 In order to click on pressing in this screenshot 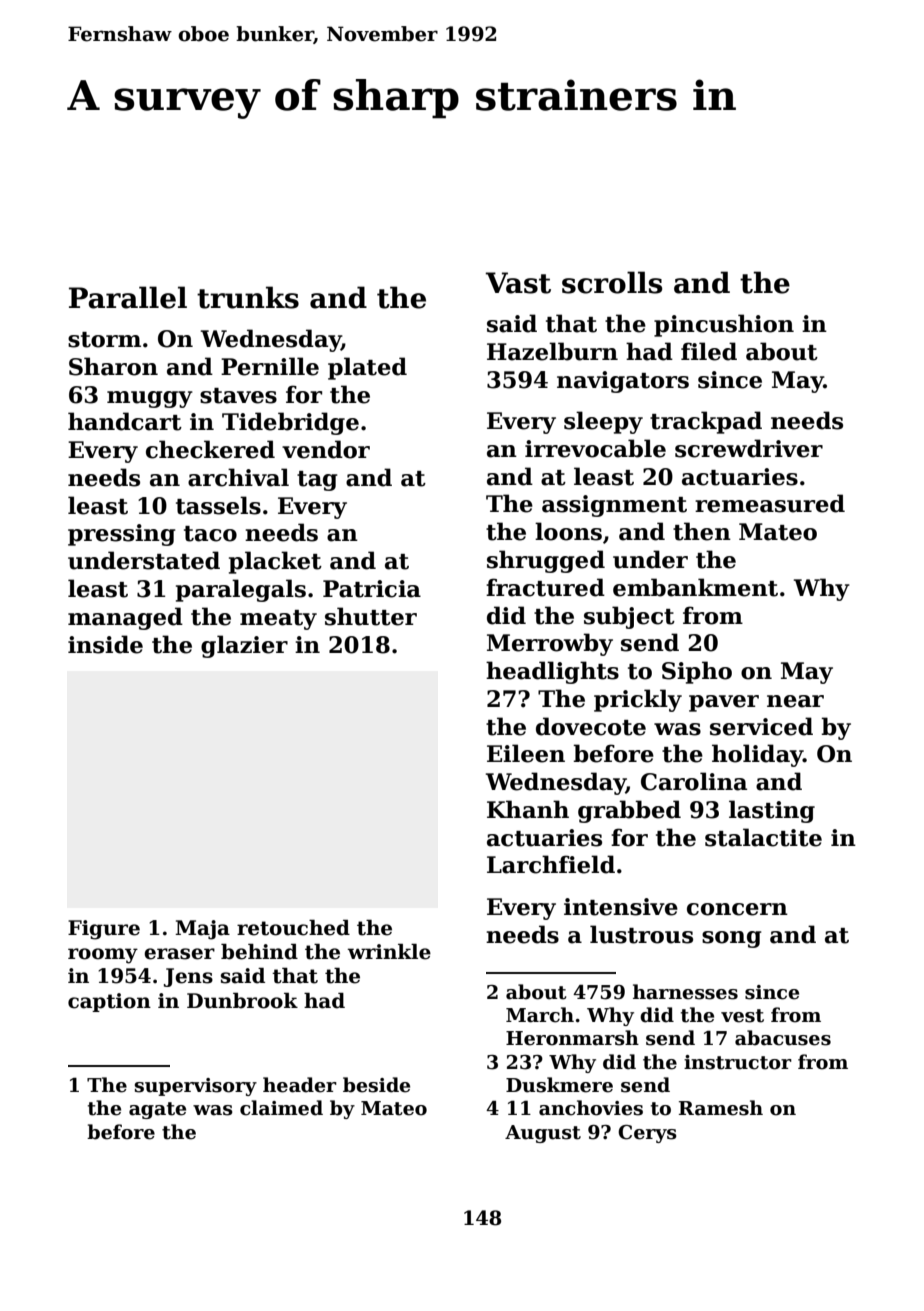, I will do `click(122, 535)`.
